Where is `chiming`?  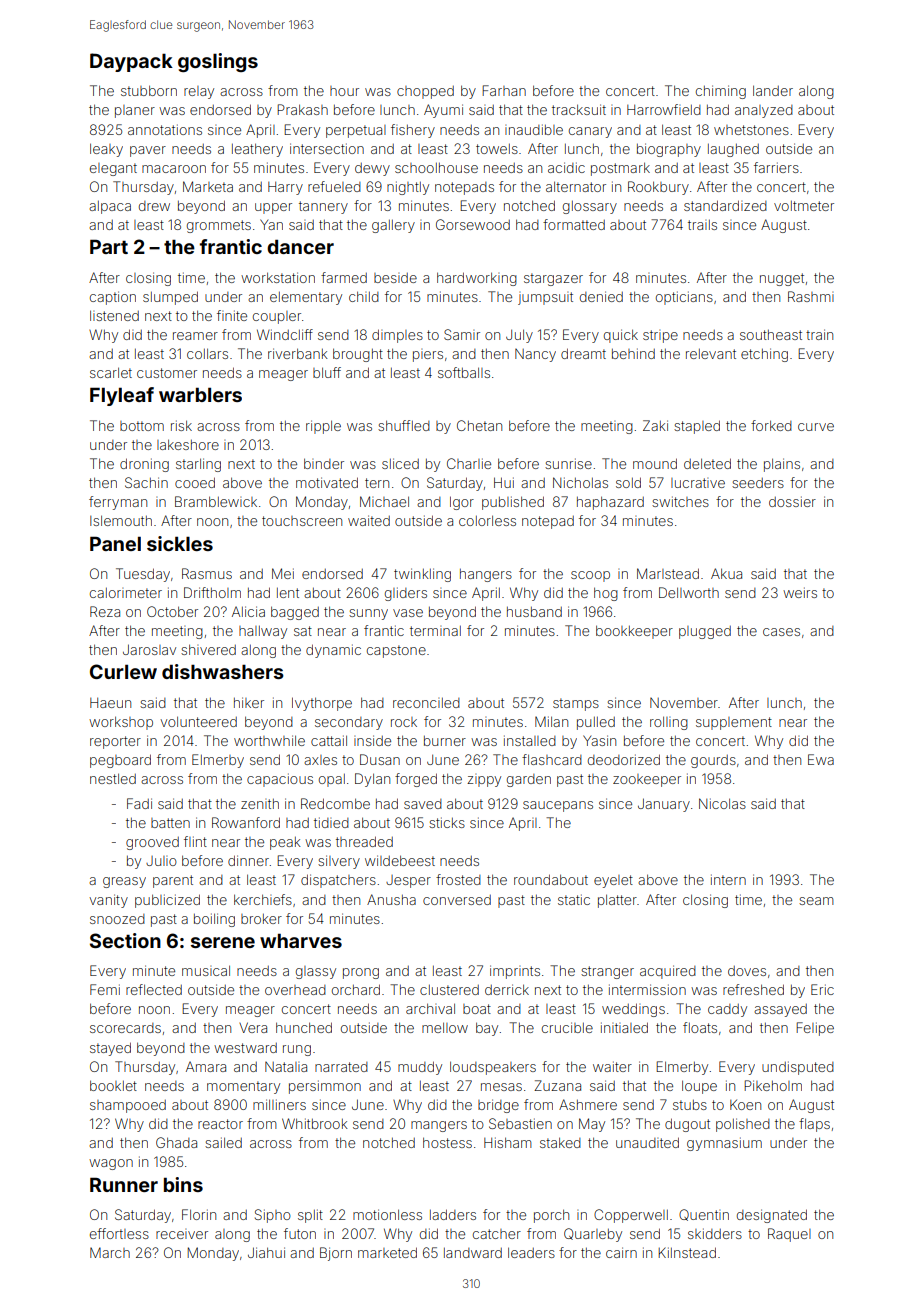
chiming is located at coordinates (721, 92).
